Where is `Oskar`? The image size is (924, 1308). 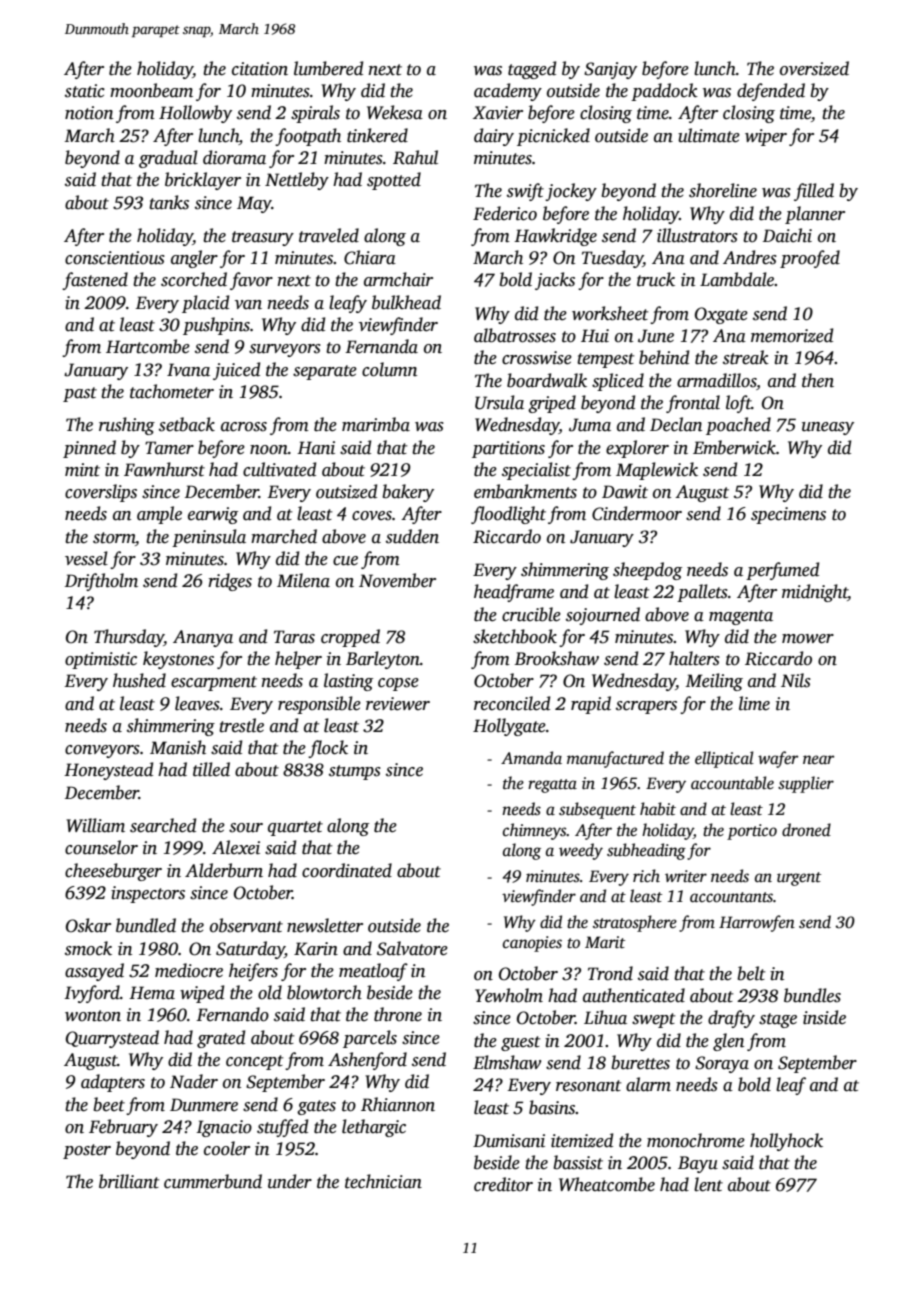 Oskar is located at coordinates (88, 925).
